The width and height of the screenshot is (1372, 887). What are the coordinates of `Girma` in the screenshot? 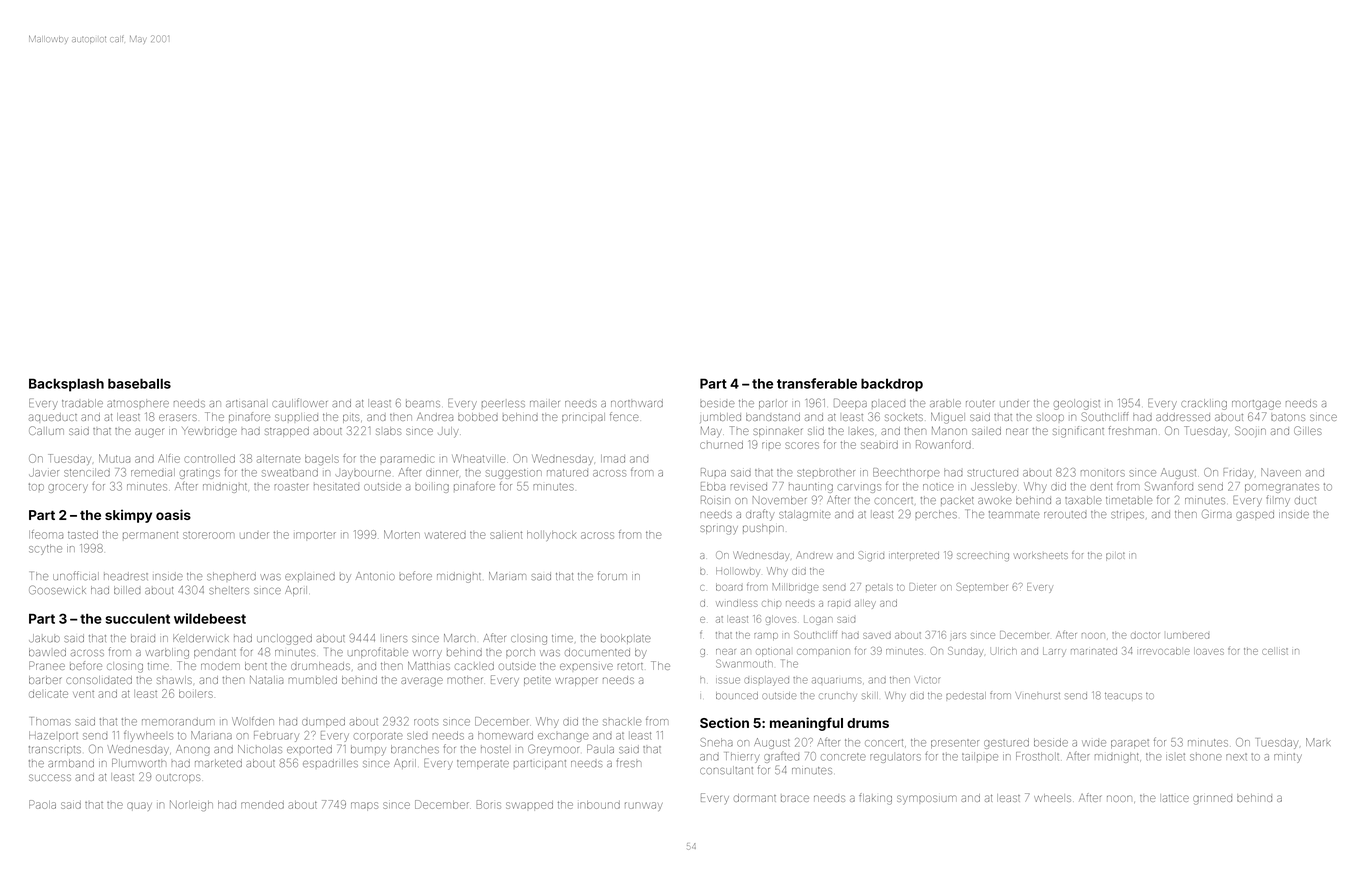 It's located at (1217, 514).
